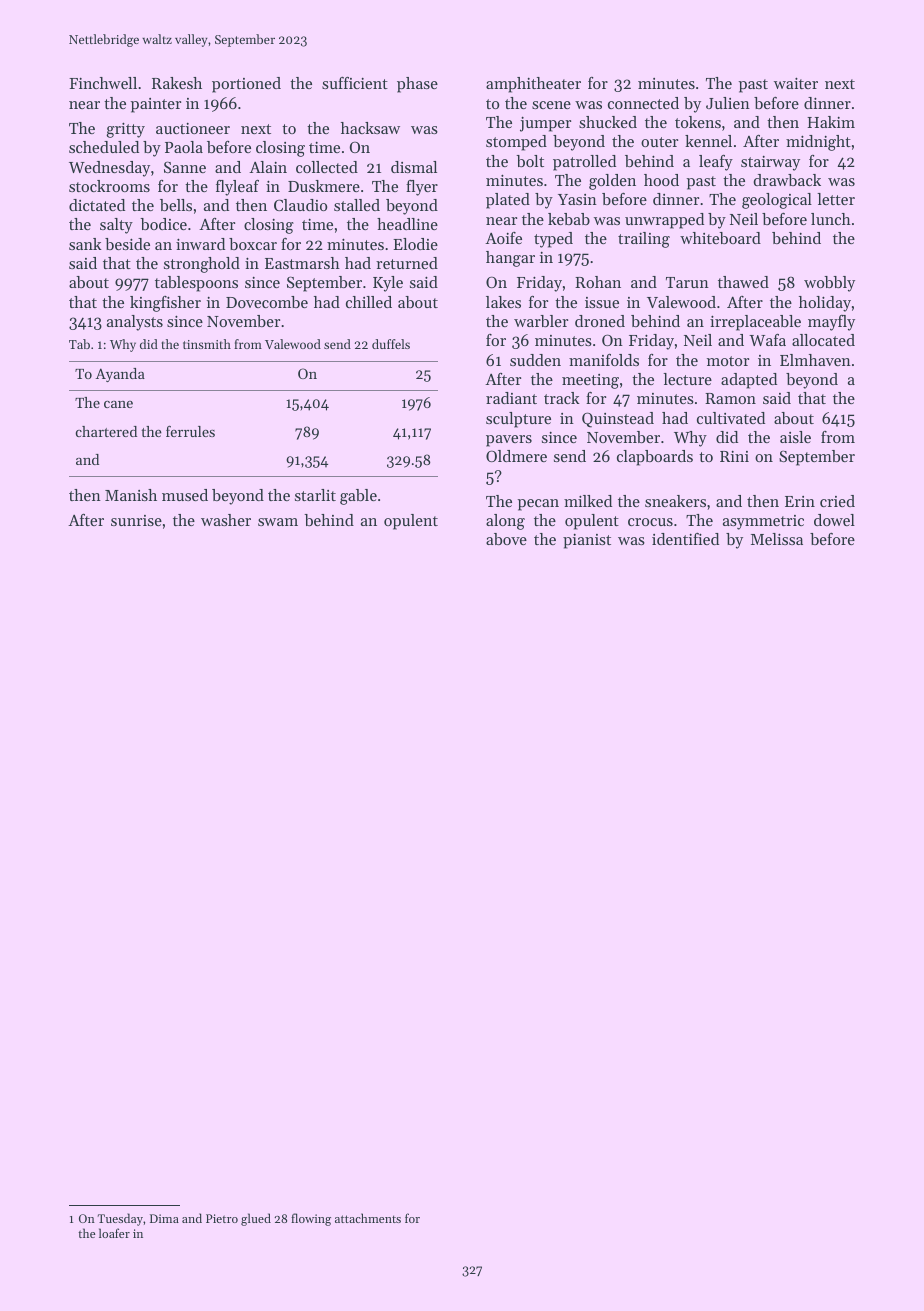 Image resolution: width=924 pixels, height=1311 pixels. What do you see at coordinates (584, 163) in the image?
I see `patrolled` at bounding box center [584, 163].
